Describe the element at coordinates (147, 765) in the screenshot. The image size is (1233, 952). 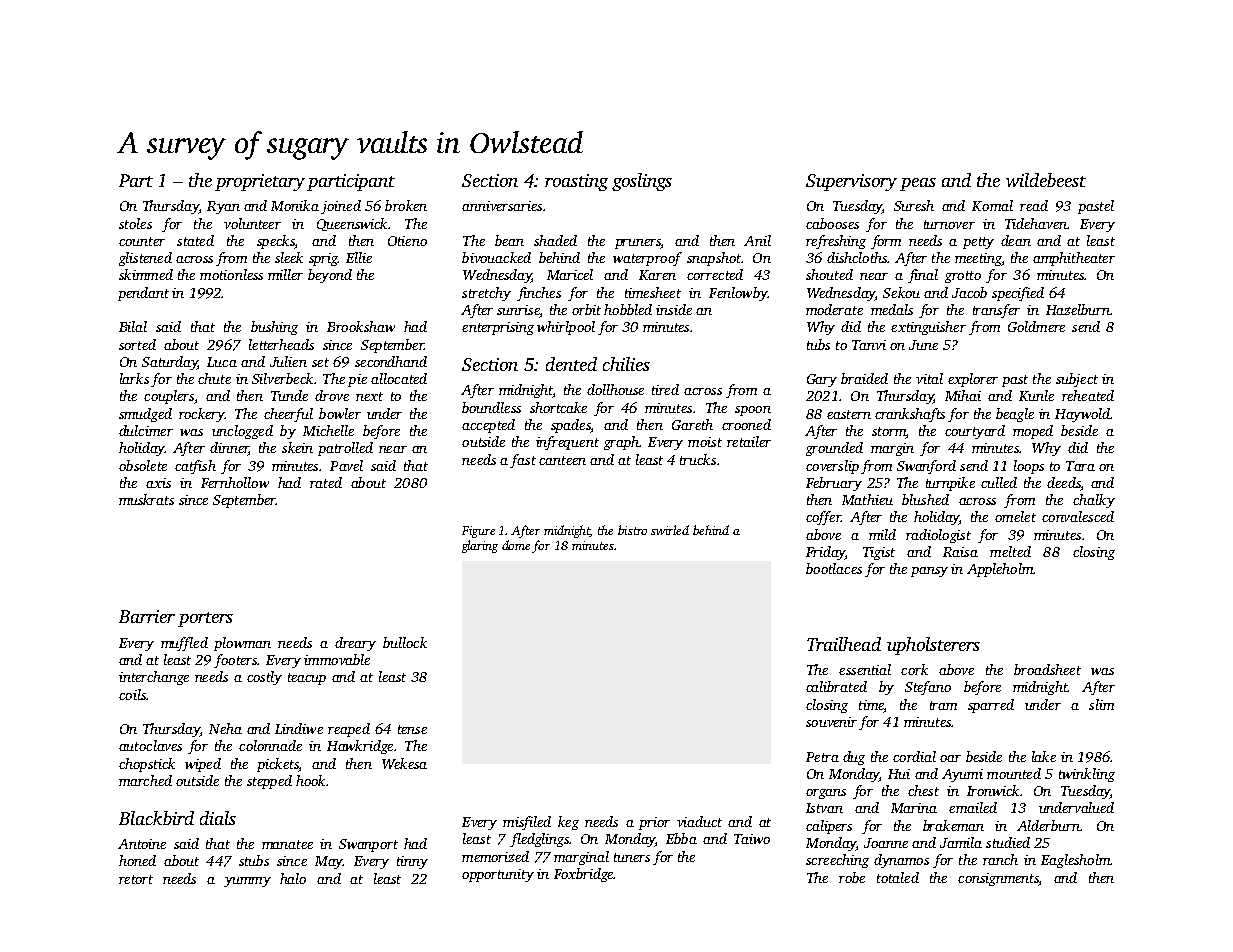
I see `chopstick` at that location.
